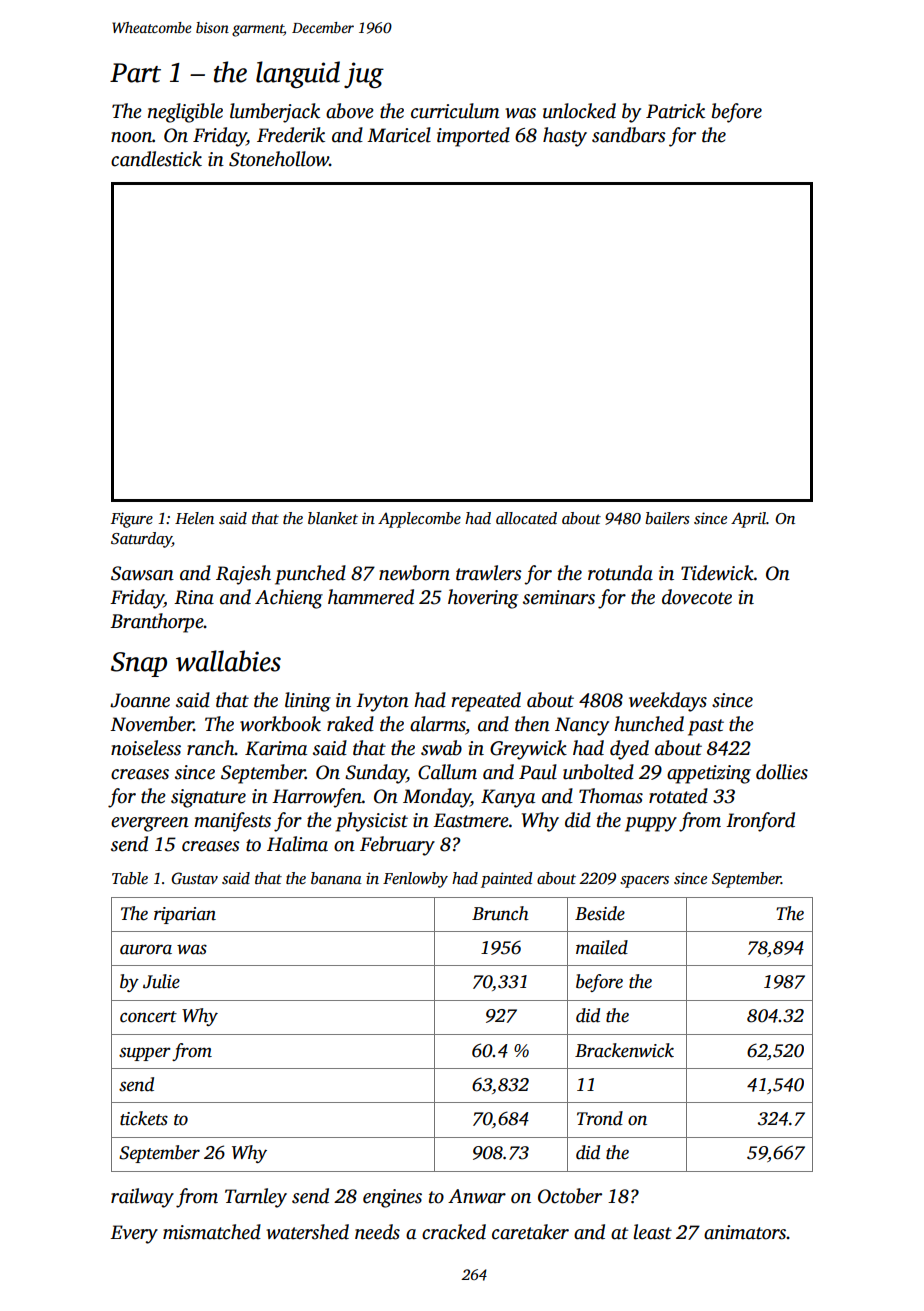 The image size is (924, 1311). I want to click on Sawsan, so click(142, 573).
